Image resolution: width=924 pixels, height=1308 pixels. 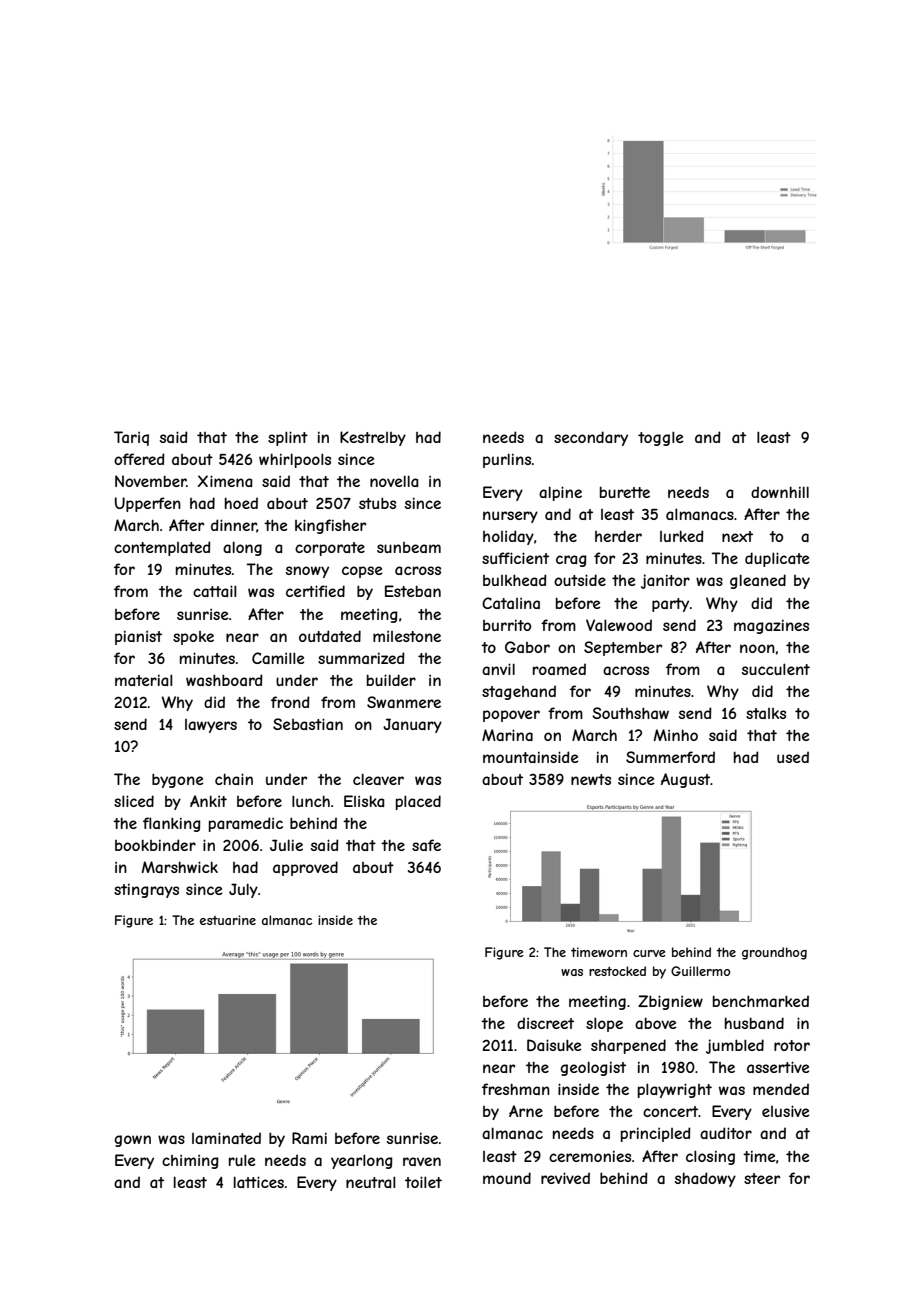 I want to click on splint, so click(x=288, y=438).
